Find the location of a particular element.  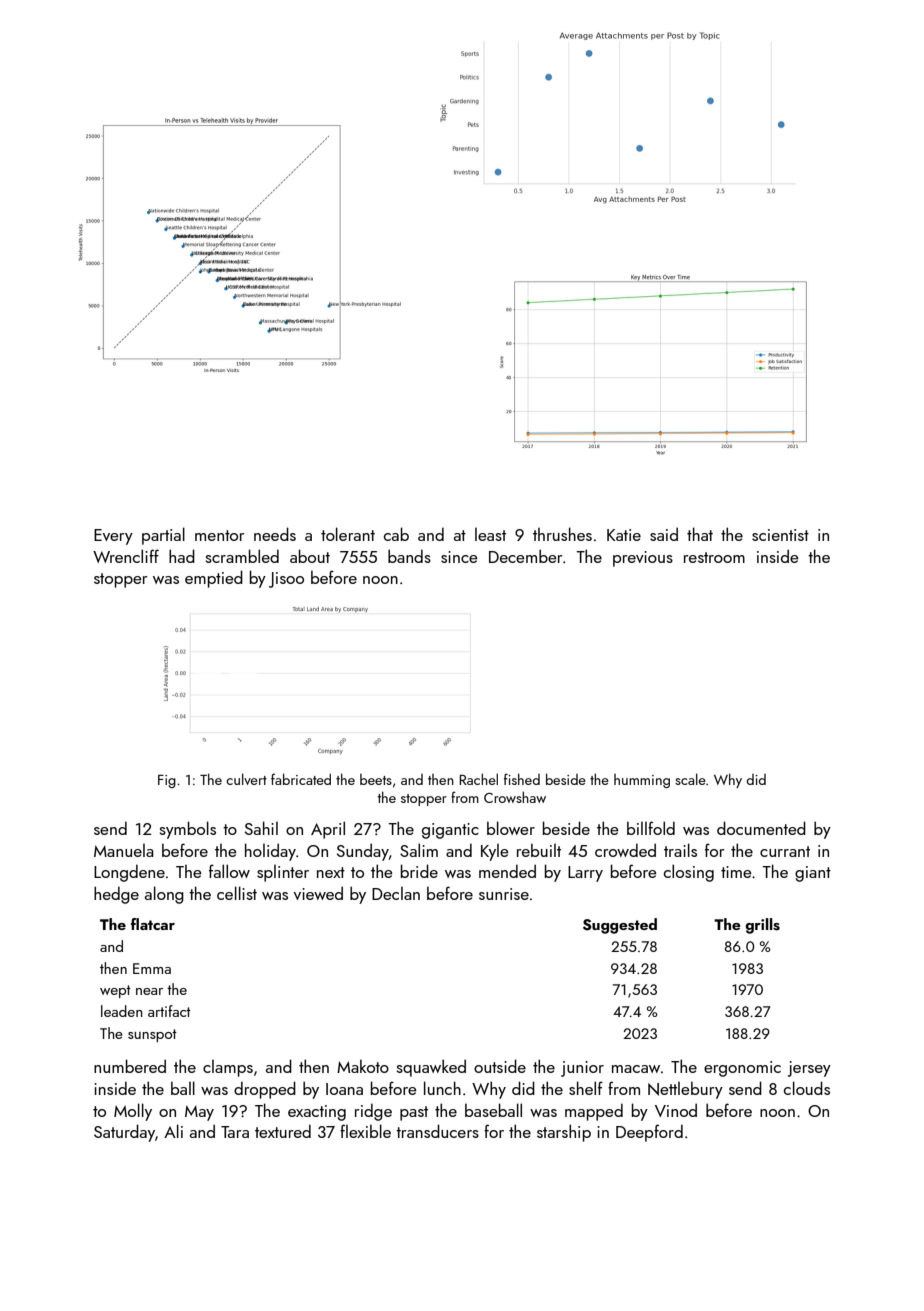

crowded is located at coordinates (625, 850).
